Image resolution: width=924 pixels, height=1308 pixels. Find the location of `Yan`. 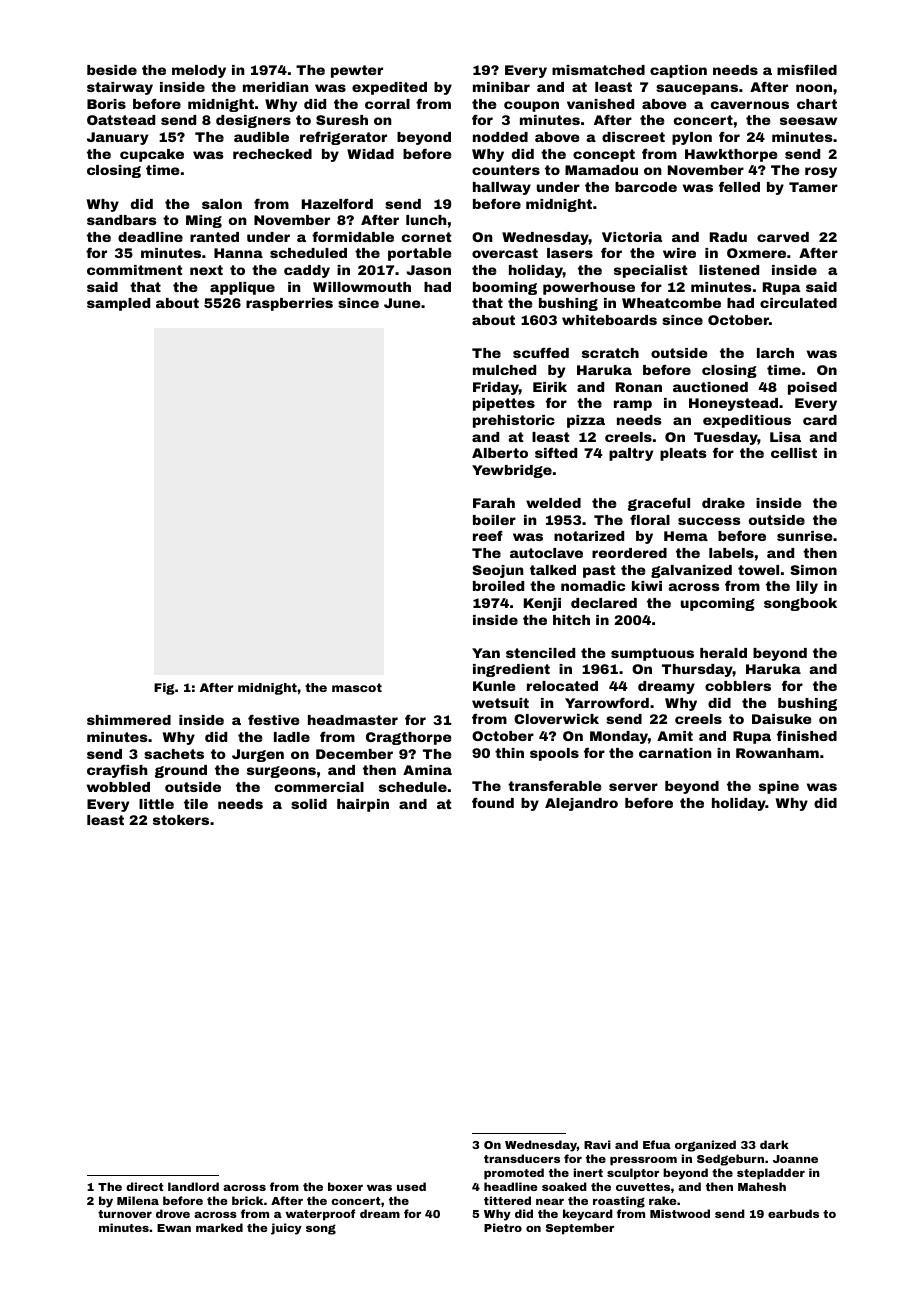

Yan is located at coordinates (486, 653).
